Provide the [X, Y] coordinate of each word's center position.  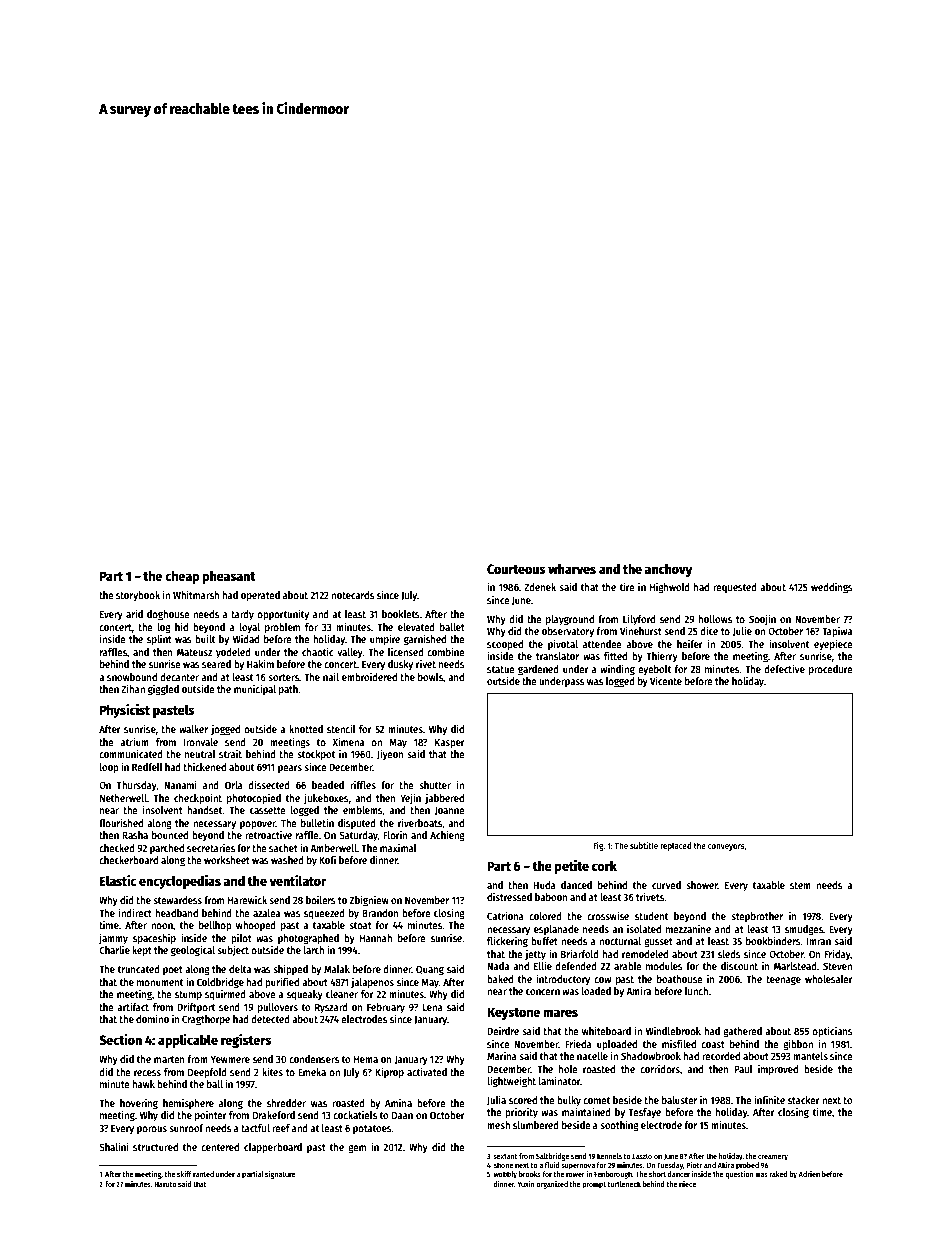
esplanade [556, 930]
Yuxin [526, 1184]
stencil [341, 728]
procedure [831, 670]
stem [800, 885]
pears [290, 769]
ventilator [297, 880]
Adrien [809, 1174]
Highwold [670, 588]
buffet [544, 941]
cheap [182, 577]
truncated [139, 969]
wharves [572, 569]
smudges [804, 930]
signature [280, 1175]
